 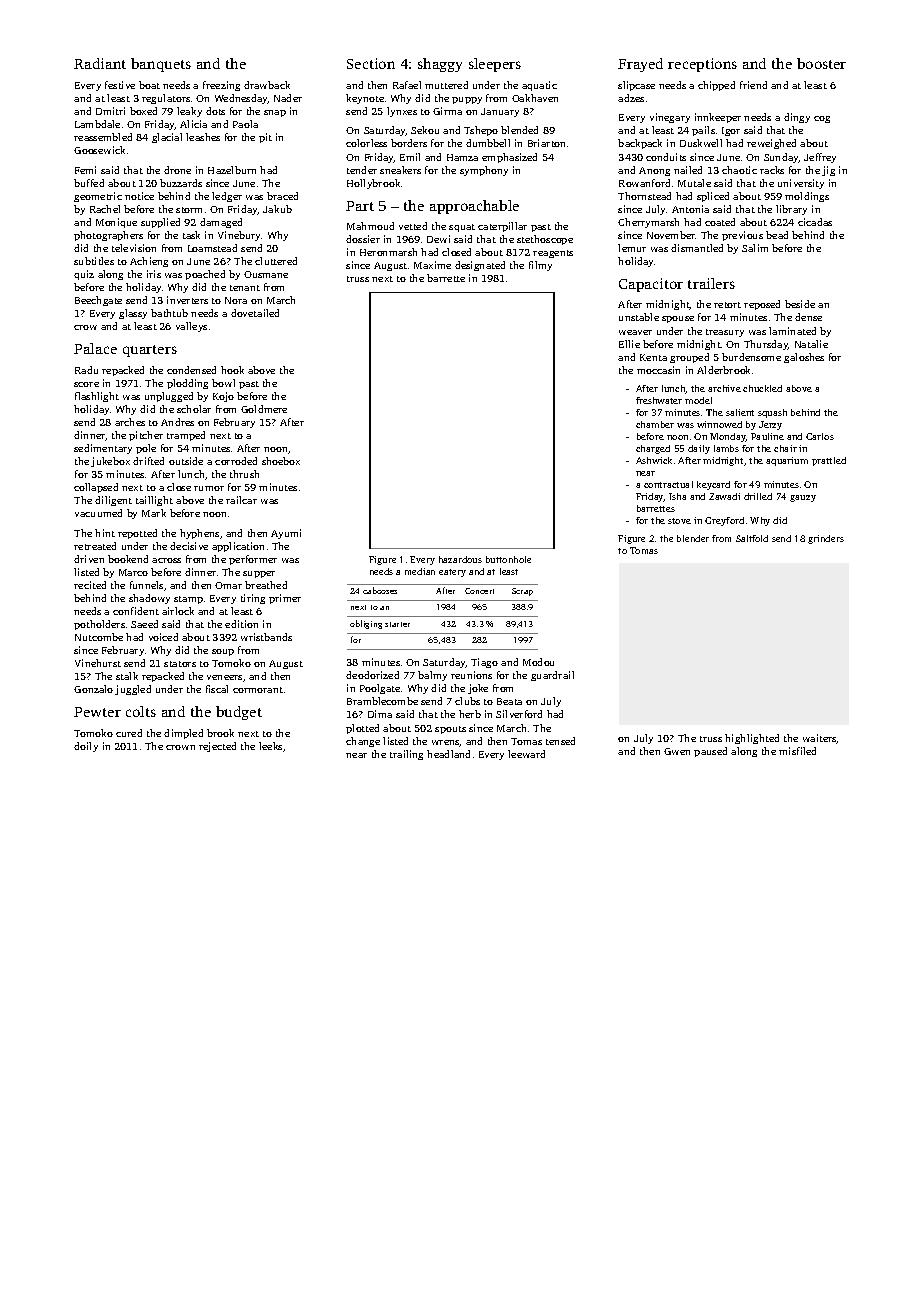 I want to click on rejected, so click(x=217, y=747).
